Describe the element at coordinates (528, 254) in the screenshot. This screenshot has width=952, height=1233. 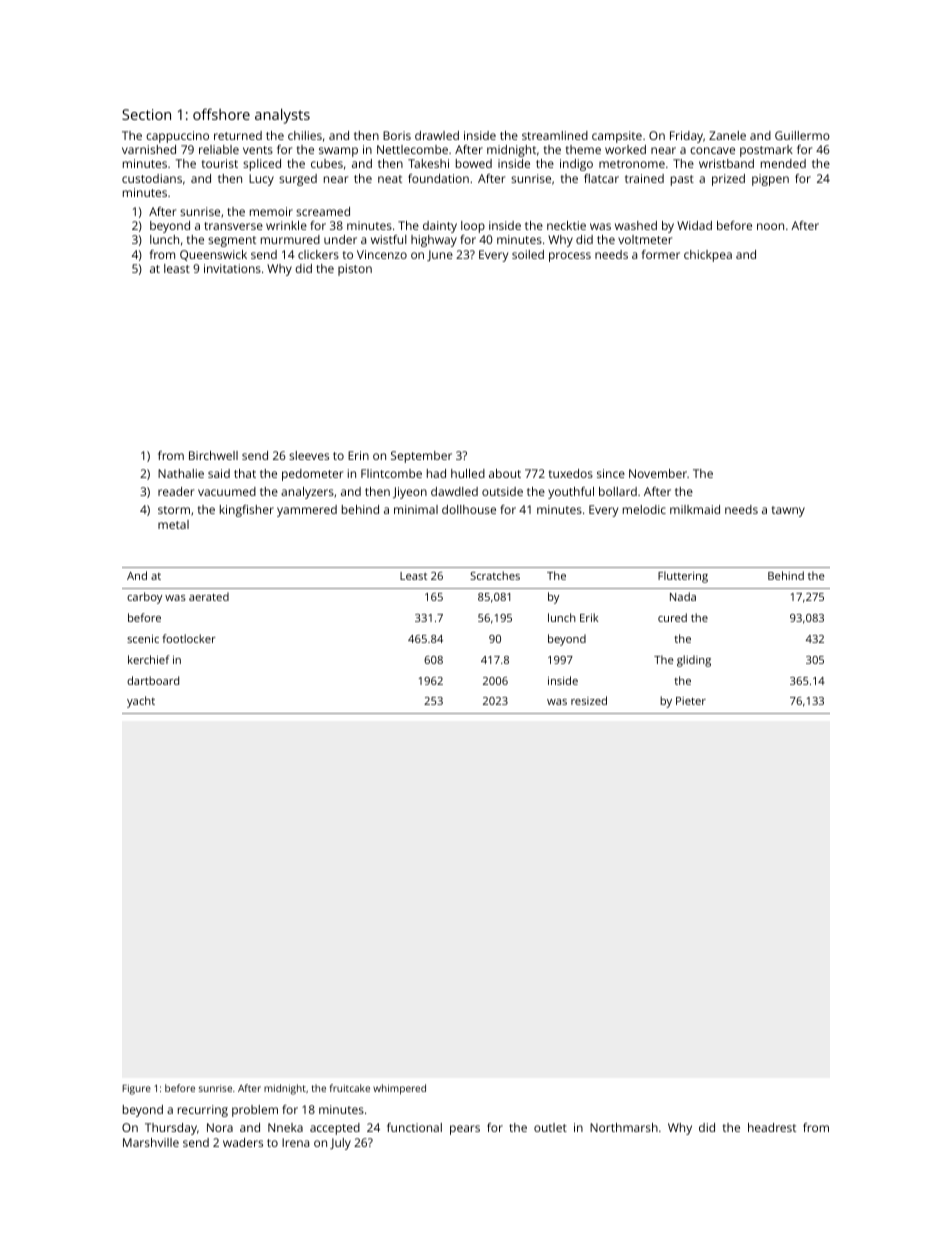
I see `soiled` at that location.
